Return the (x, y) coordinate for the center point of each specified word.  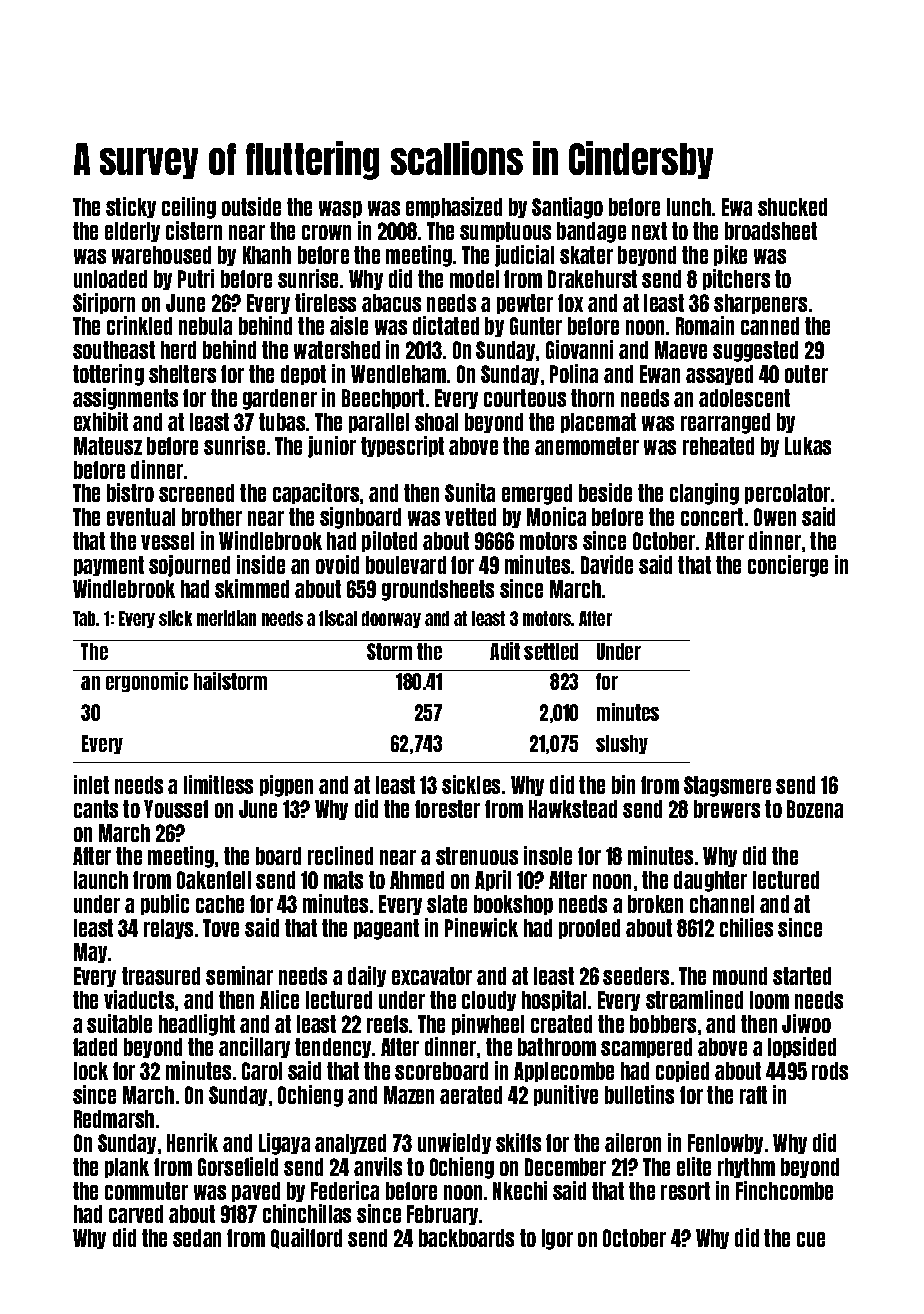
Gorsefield (238, 1166)
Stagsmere (727, 786)
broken (655, 904)
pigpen (286, 786)
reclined (340, 855)
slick (175, 618)
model (474, 279)
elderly (132, 232)
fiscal (338, 618)
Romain (705, 325)
